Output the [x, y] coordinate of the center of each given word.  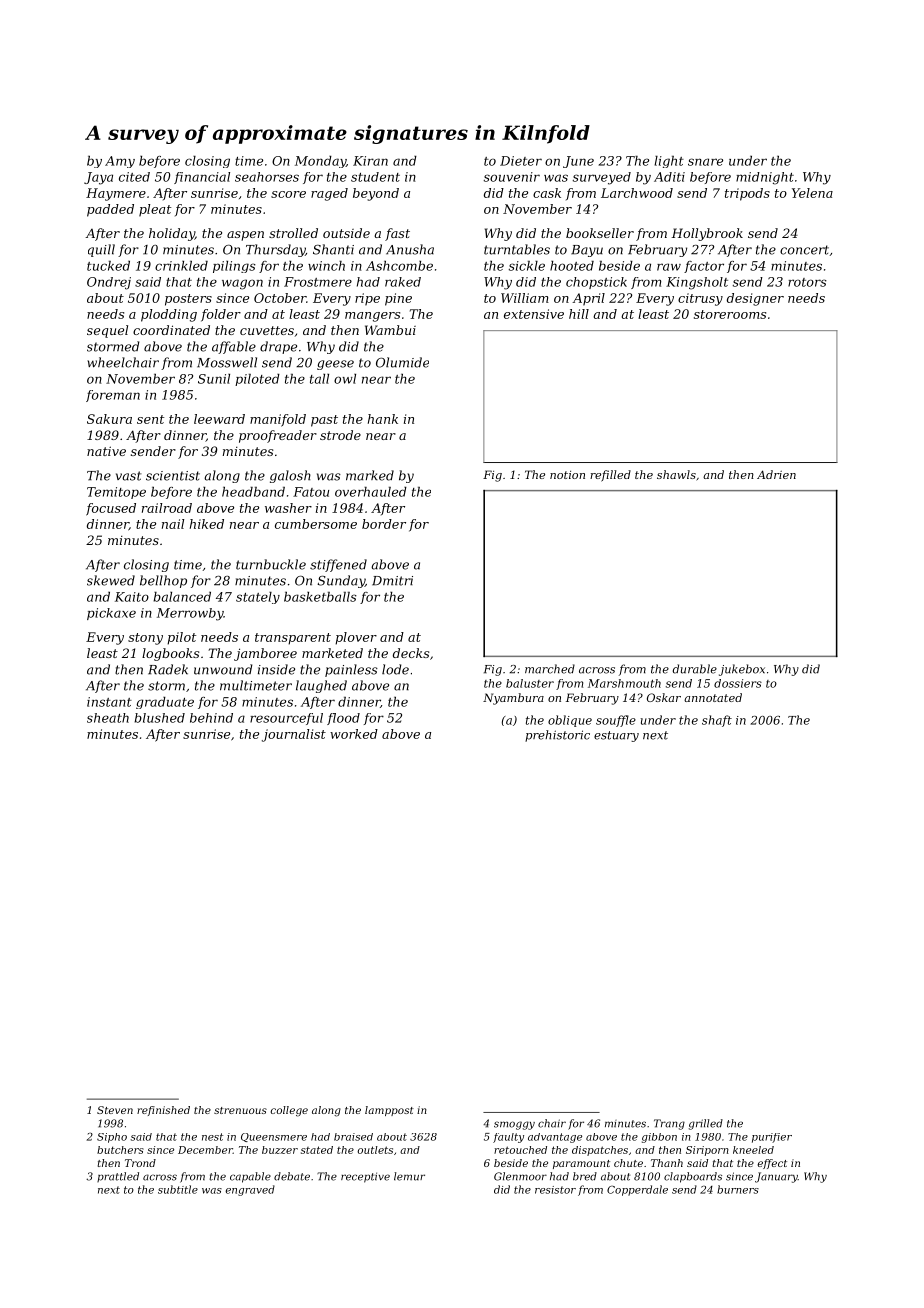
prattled [118, 1177]
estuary [616, 736]
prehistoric [557, 736]
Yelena [812, 193]
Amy [120, 162]
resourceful [286, 719]
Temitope [116, 493]
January [776, 1177]
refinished [163, 1111]
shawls [676, 474]
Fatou [311, 492]
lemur [409, 1176]
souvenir [512, 177]
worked [354, 734]
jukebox [742, 670]
